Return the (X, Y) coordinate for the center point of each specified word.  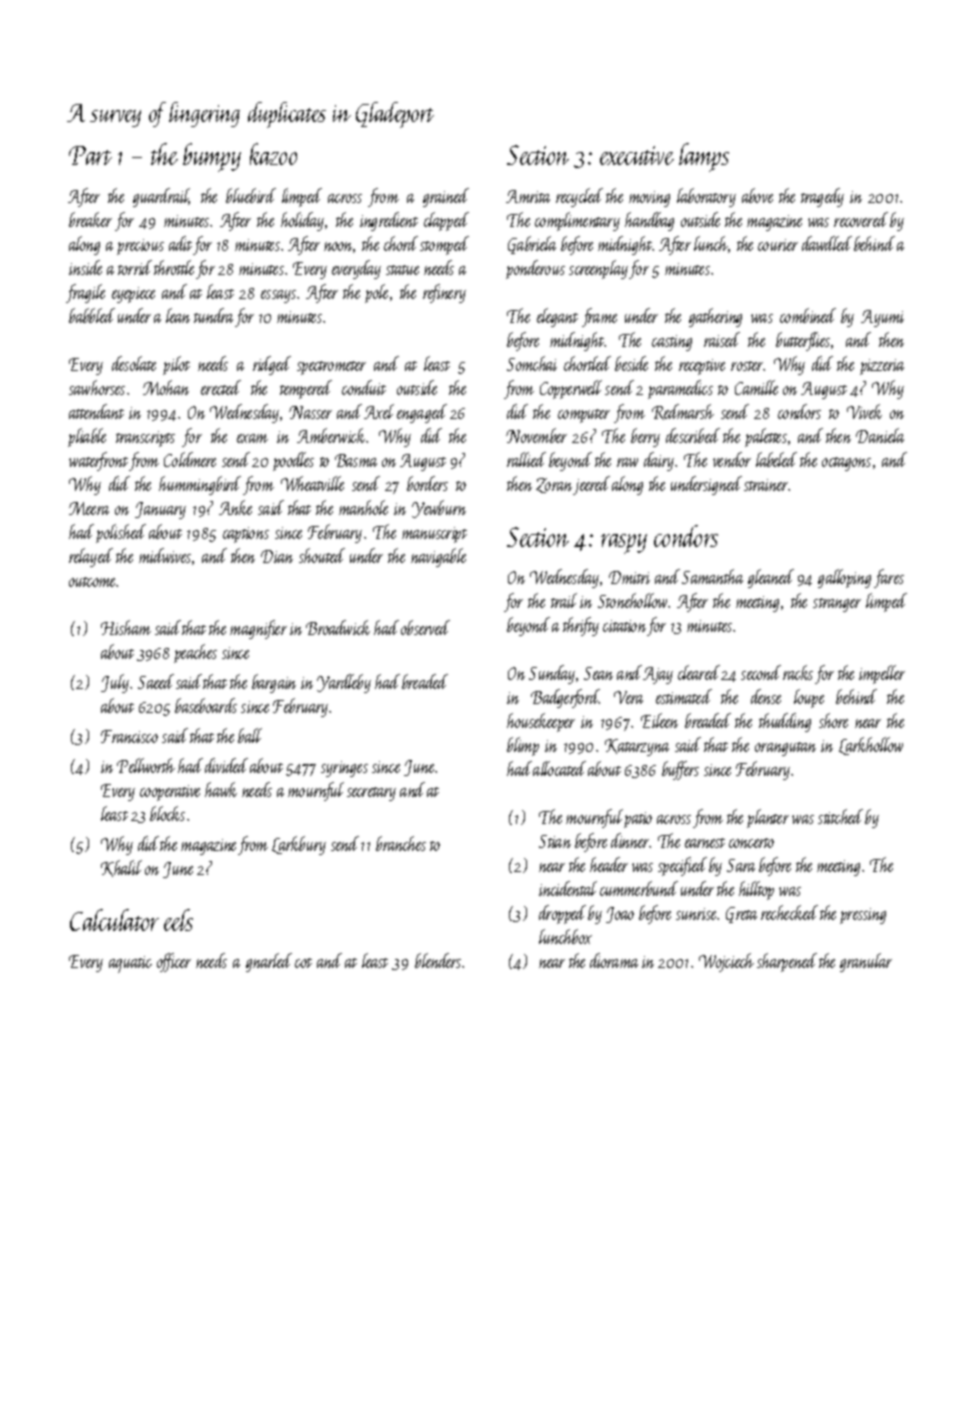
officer (174, 962)
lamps (704, 157)
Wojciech (726, 962)
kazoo (273, 154)
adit (180, 243)
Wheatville (312, 483)
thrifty (581, 626)
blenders (438, 960)
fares (889, 578)
